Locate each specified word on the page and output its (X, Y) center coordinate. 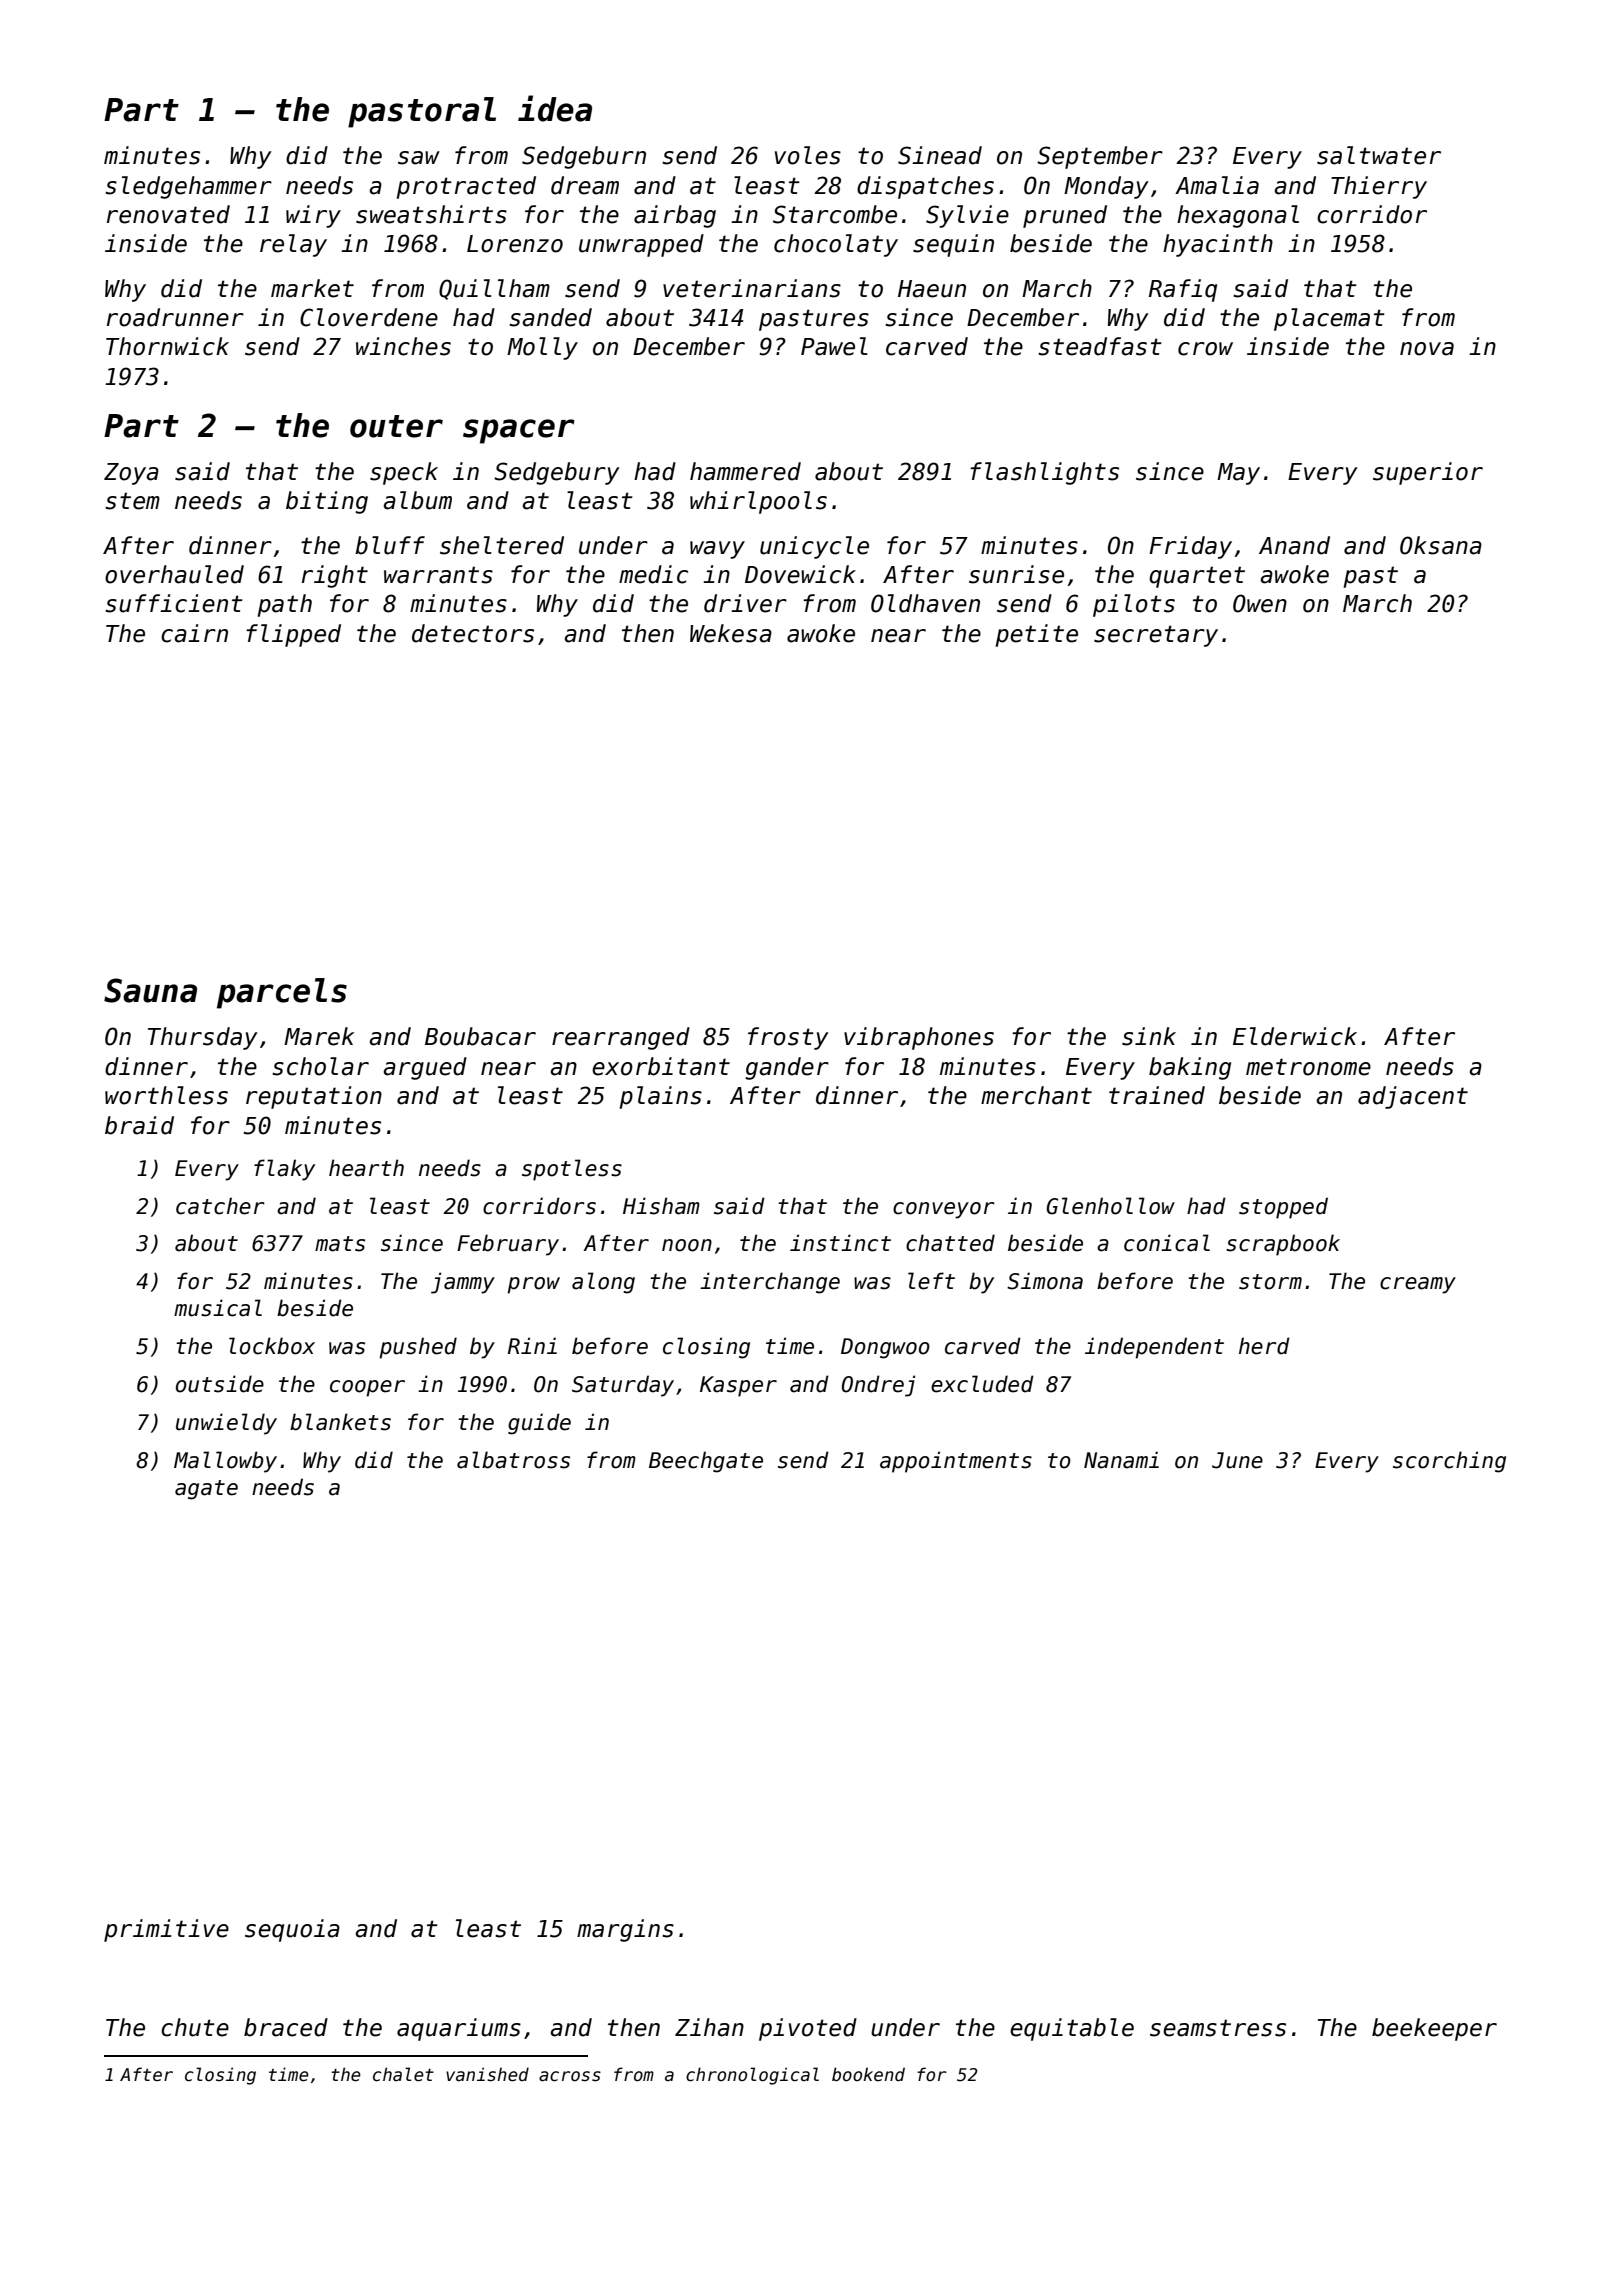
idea (555, 108)
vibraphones (919, 1038)
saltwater (1379, 155)
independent (1154, 1348)
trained (1157, 1095)
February (508, 1245)
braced (286, 2027)
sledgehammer (188, 187)
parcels (282, 993)
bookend (868, 2074)
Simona (1045, 1281)
